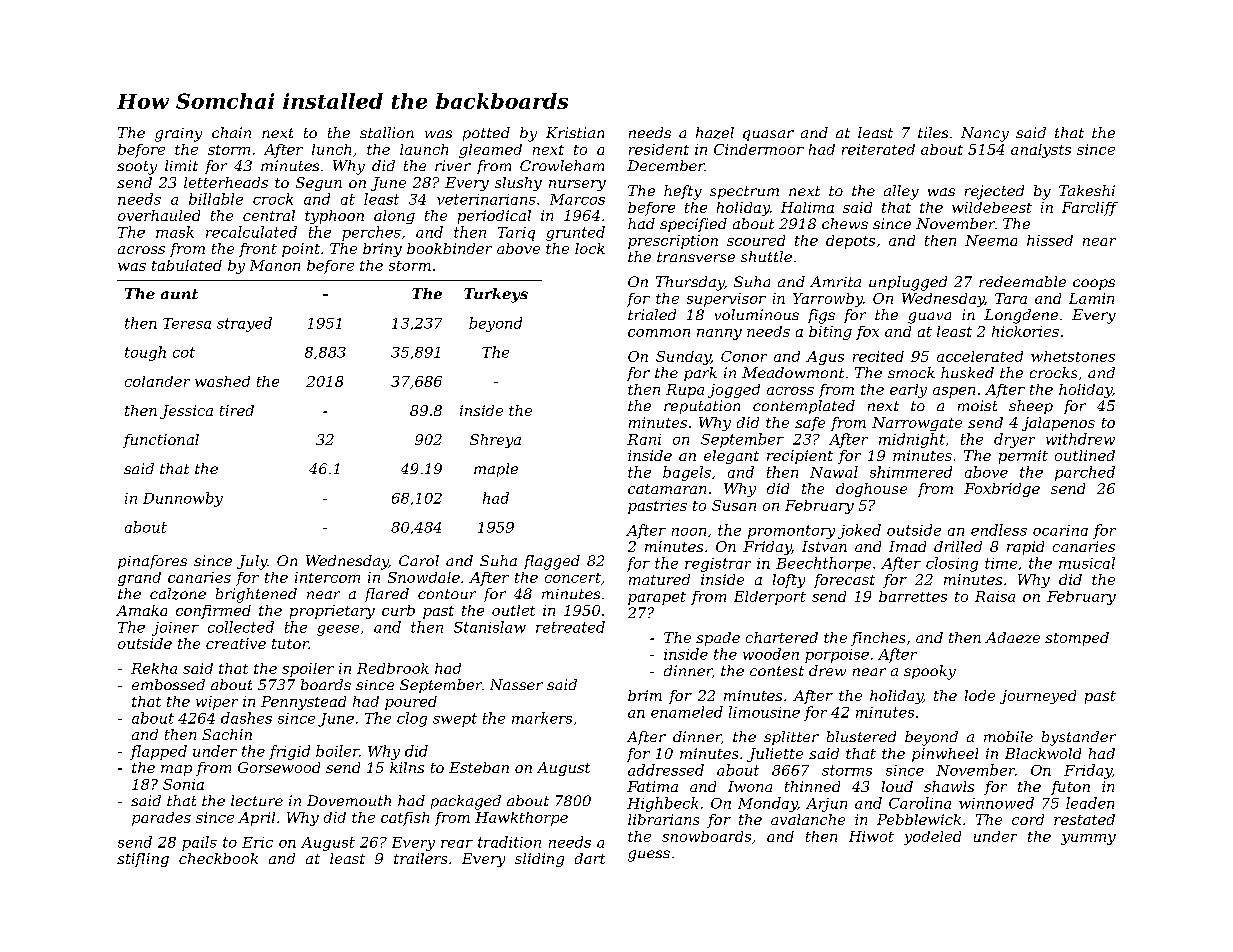  What do you see at coordinates (420, 858) in the image?
I see `trailers` at bounding box center [420, 858].
